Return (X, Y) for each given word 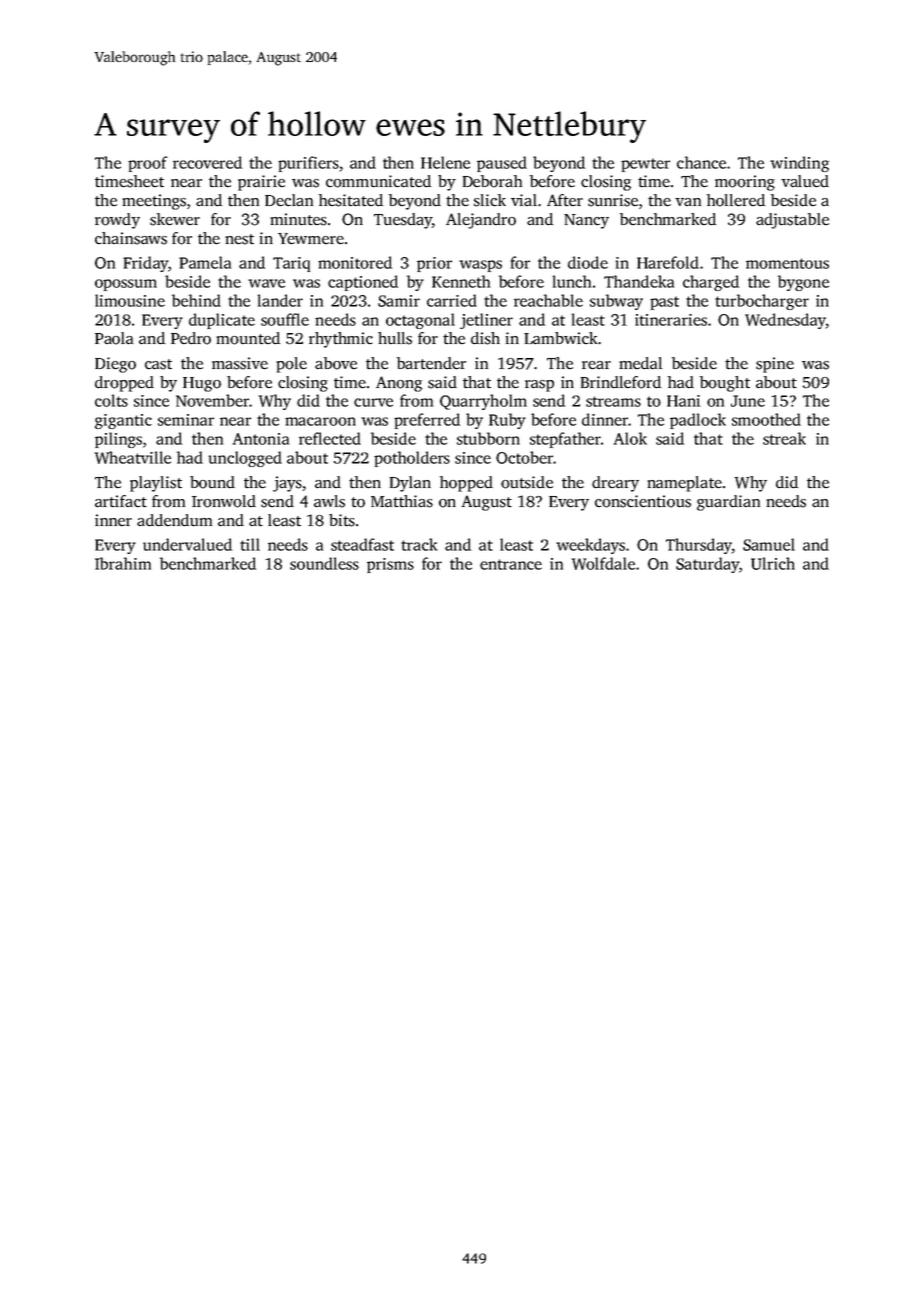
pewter (645, 165)
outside (527, 482)
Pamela (205, 262)
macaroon (320, 421)
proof (148, 164)
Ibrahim (123, 563)
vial (524, 200)
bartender (431, 363)
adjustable (792, 221)
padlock (698, 421)
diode (588, 262)
